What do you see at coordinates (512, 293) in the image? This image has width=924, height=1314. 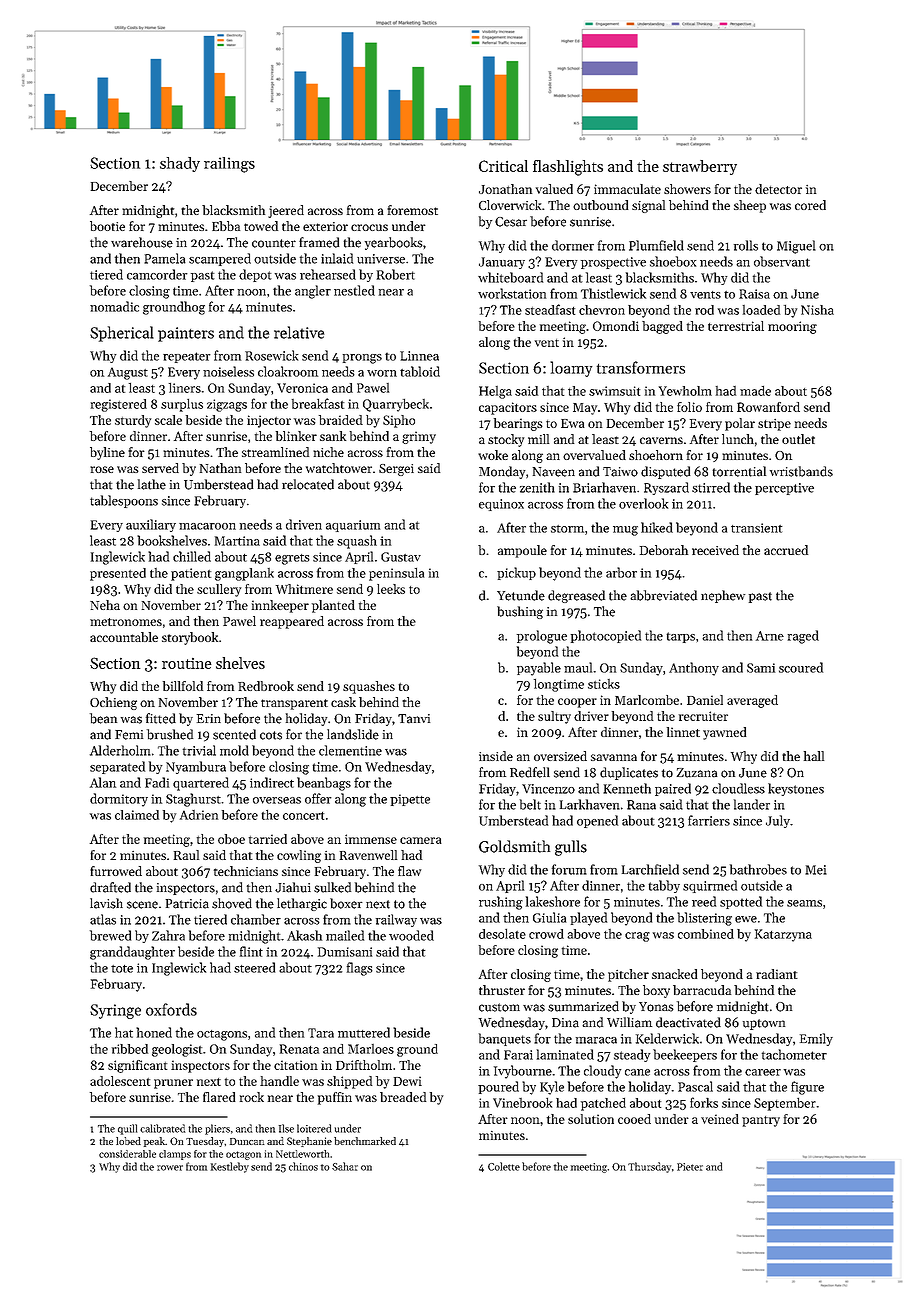 I see `workstation` at bounding box center [512, 293].
